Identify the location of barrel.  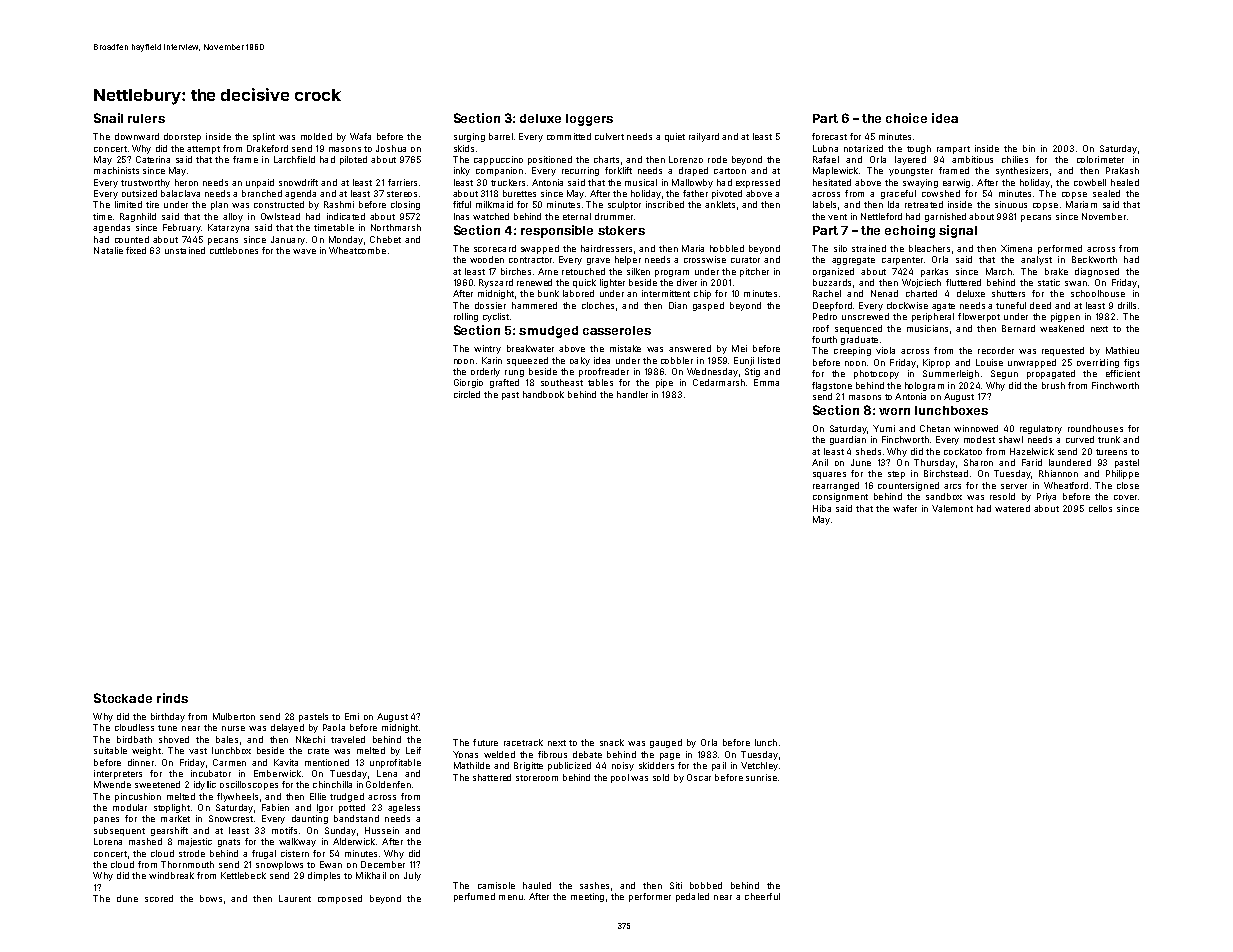
(501, 136).
